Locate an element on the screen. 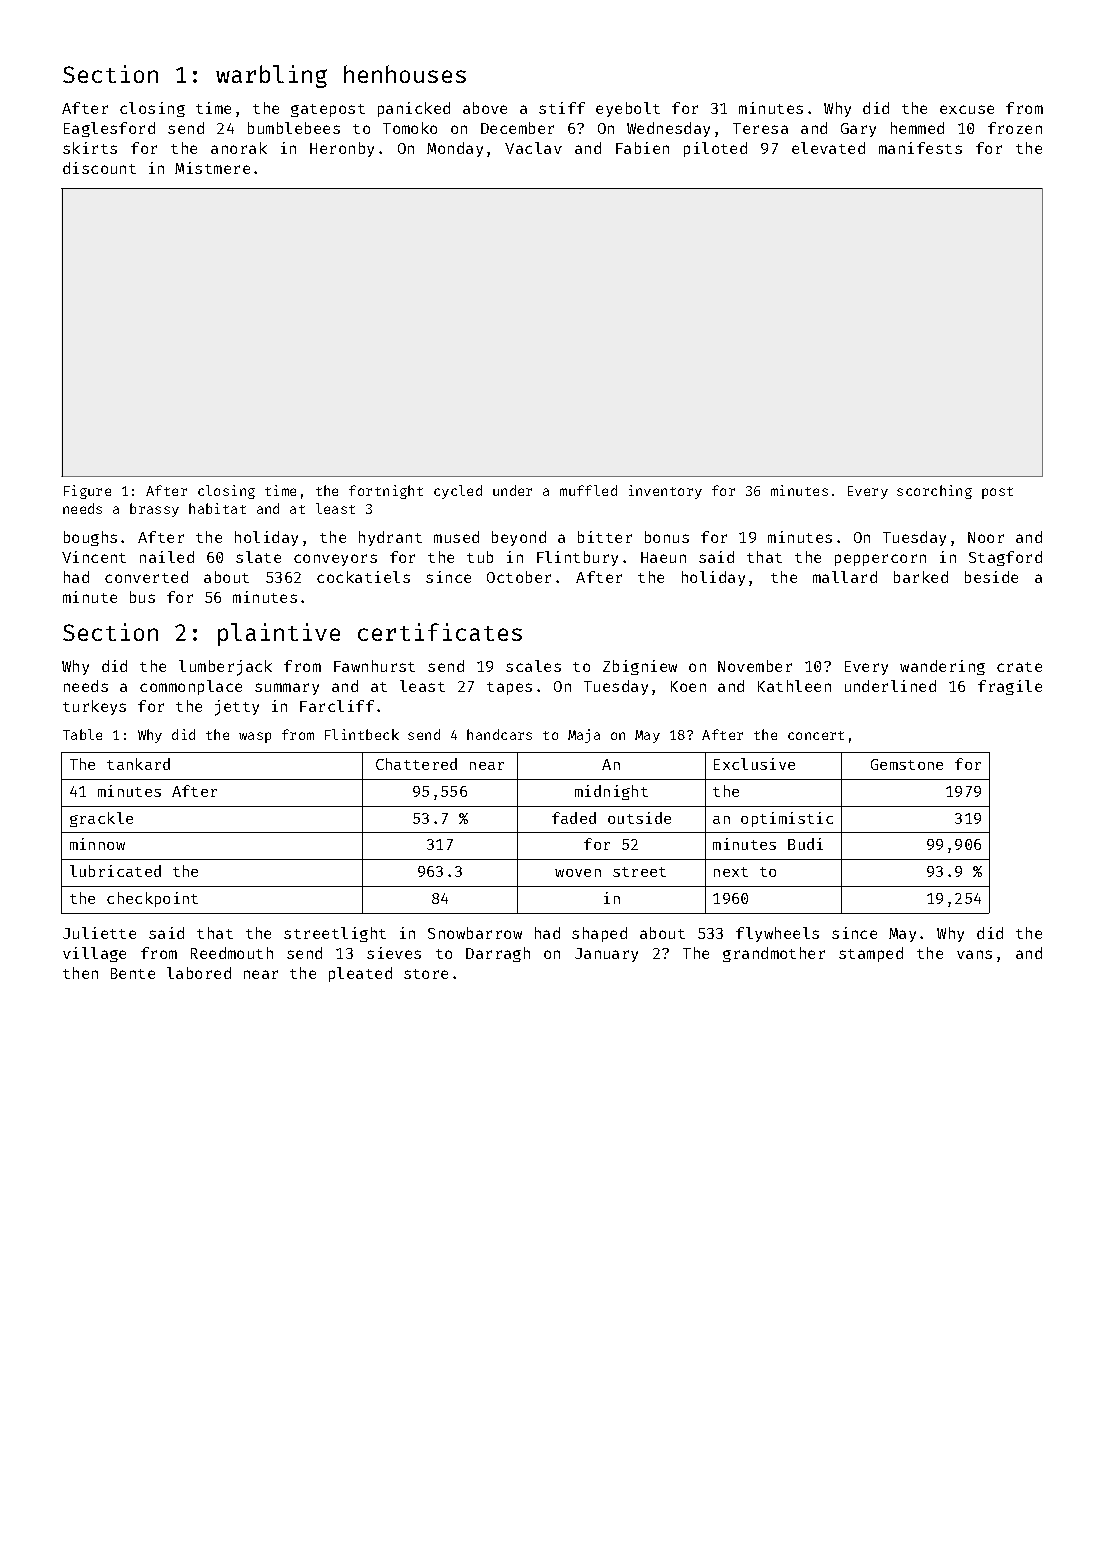  henhouses is located at coordinates (405, 74).
